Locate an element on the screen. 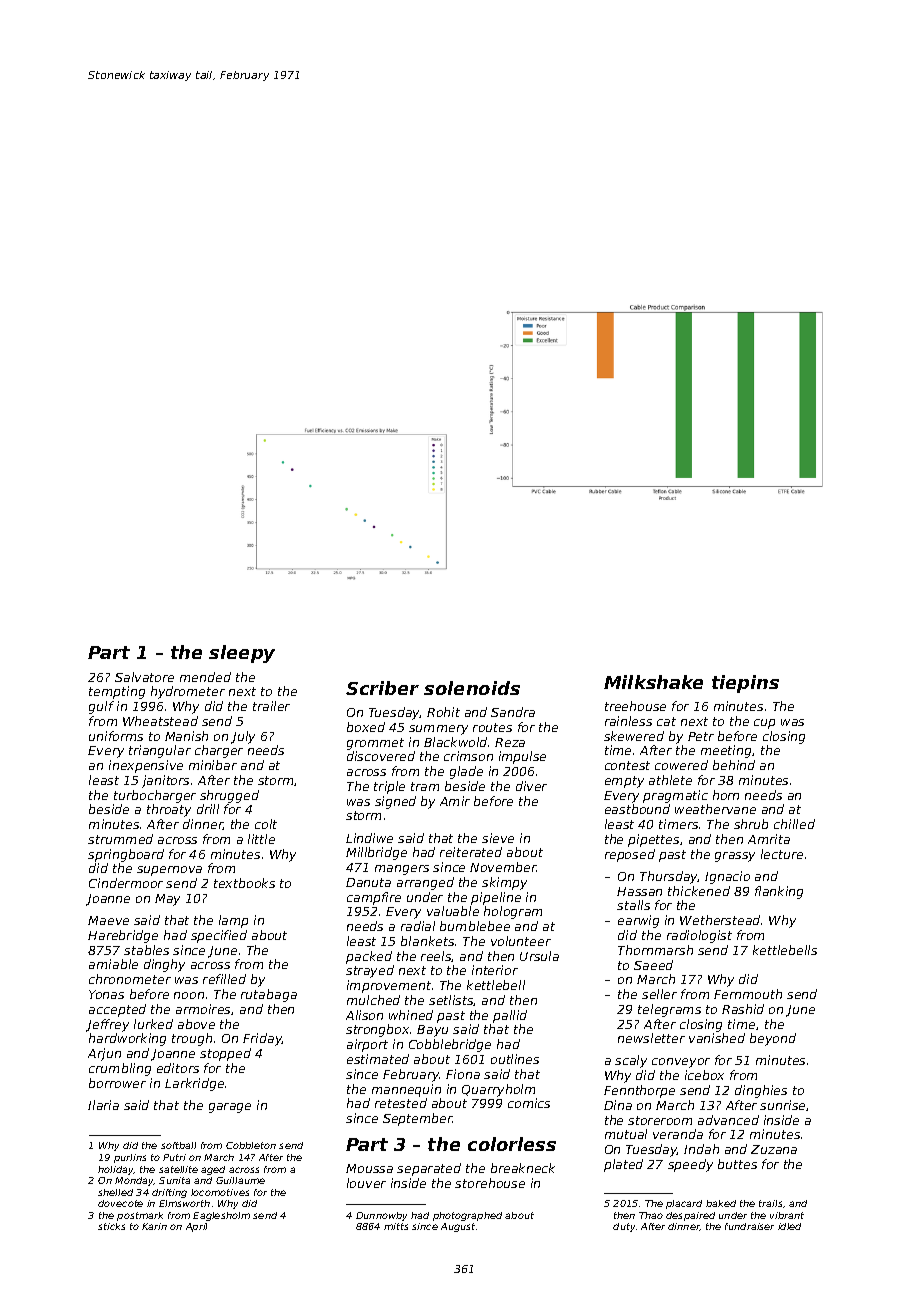 The height and width of the screenshot is (1316, 908). cowered is located at coordinates (681, 765).
